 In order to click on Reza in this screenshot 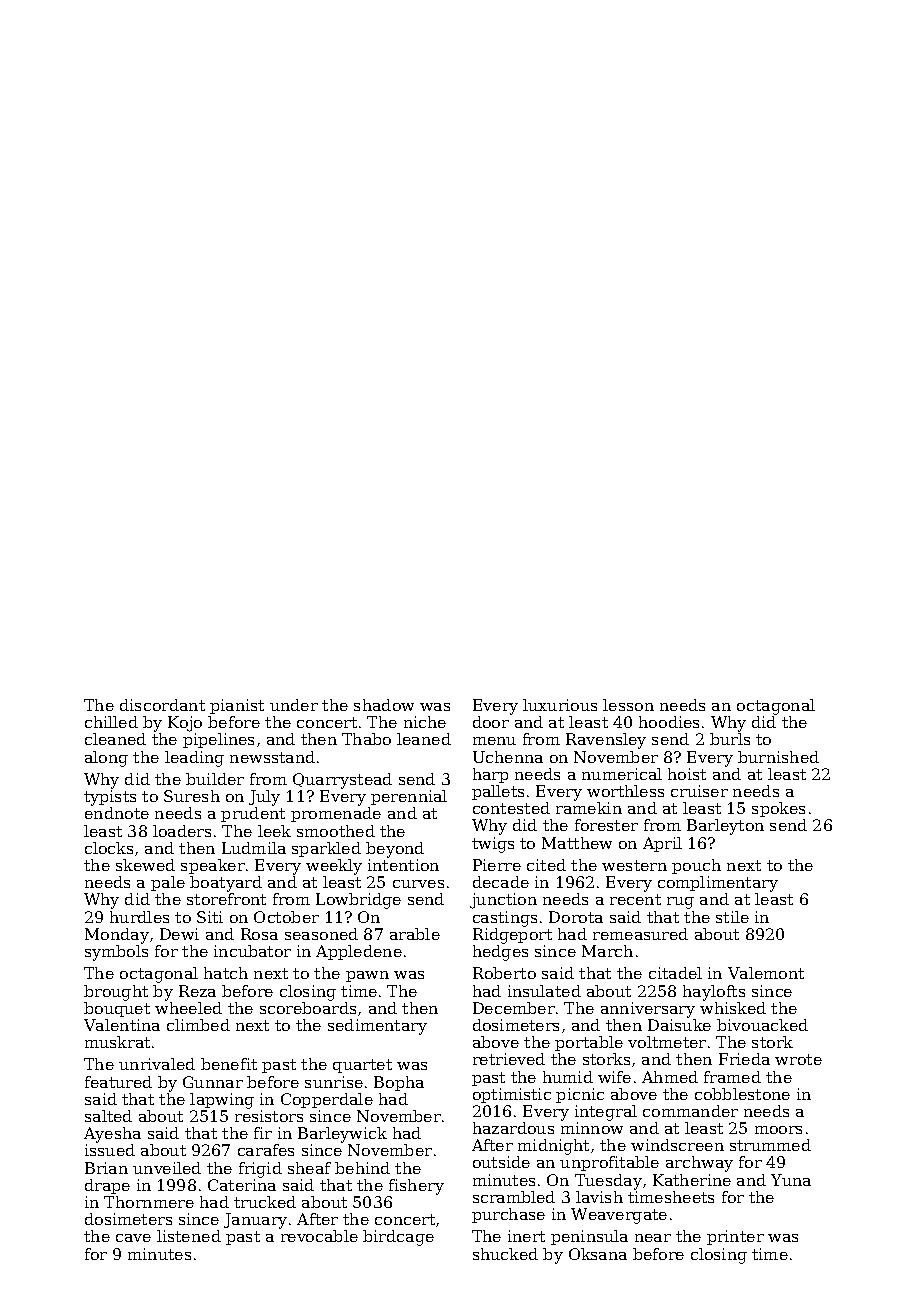, I will do `click(197, 991)`.
